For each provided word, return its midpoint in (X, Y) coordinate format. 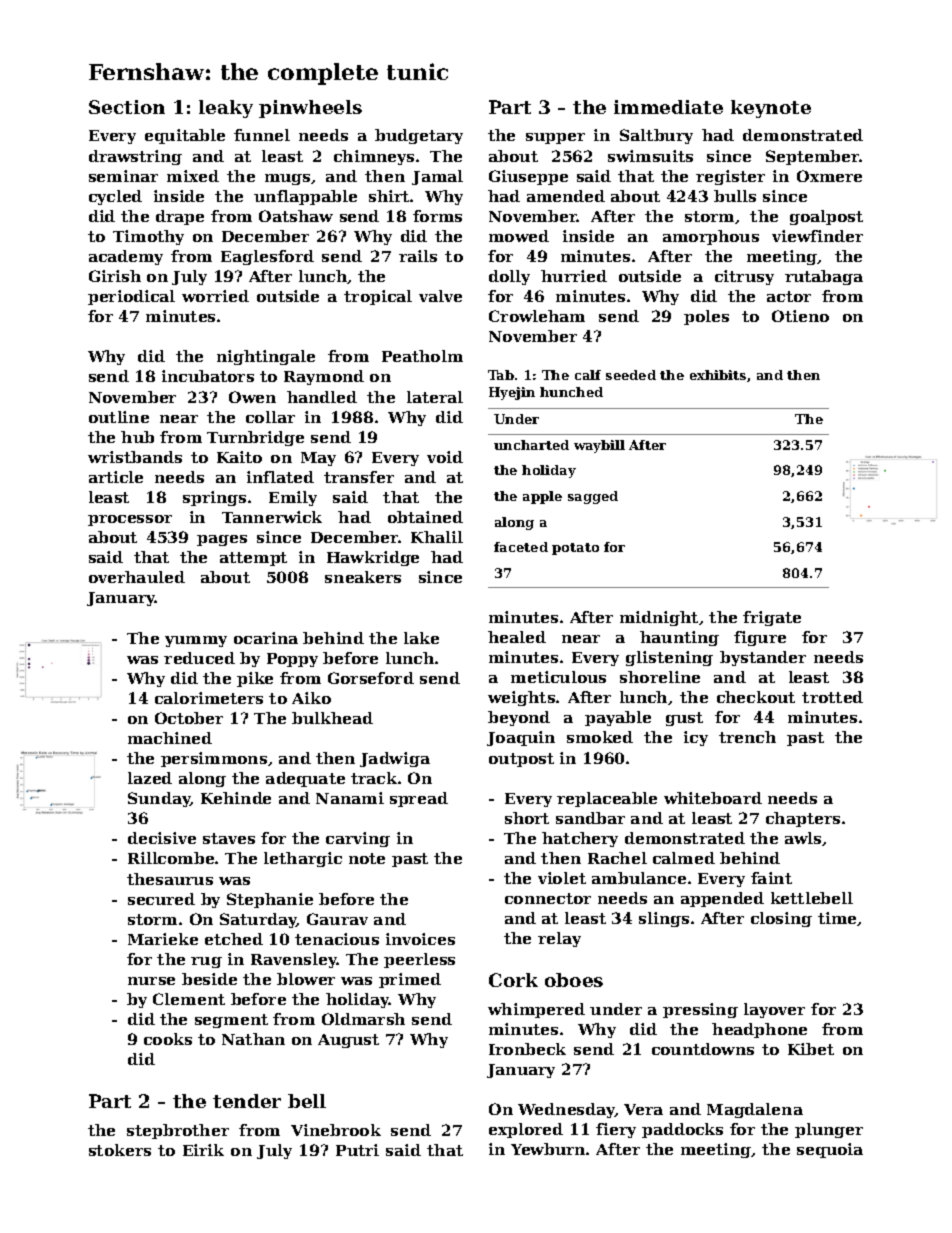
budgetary (419, 136)
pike (255, 679)
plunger (829, 1130)
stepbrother (178, 1131)
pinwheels (310, 109)
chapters (803, 819)
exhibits (718, 375)
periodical (131, 297)
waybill (599, 446)
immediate (668, 107)
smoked (600, 737)
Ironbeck (527, 1049)
